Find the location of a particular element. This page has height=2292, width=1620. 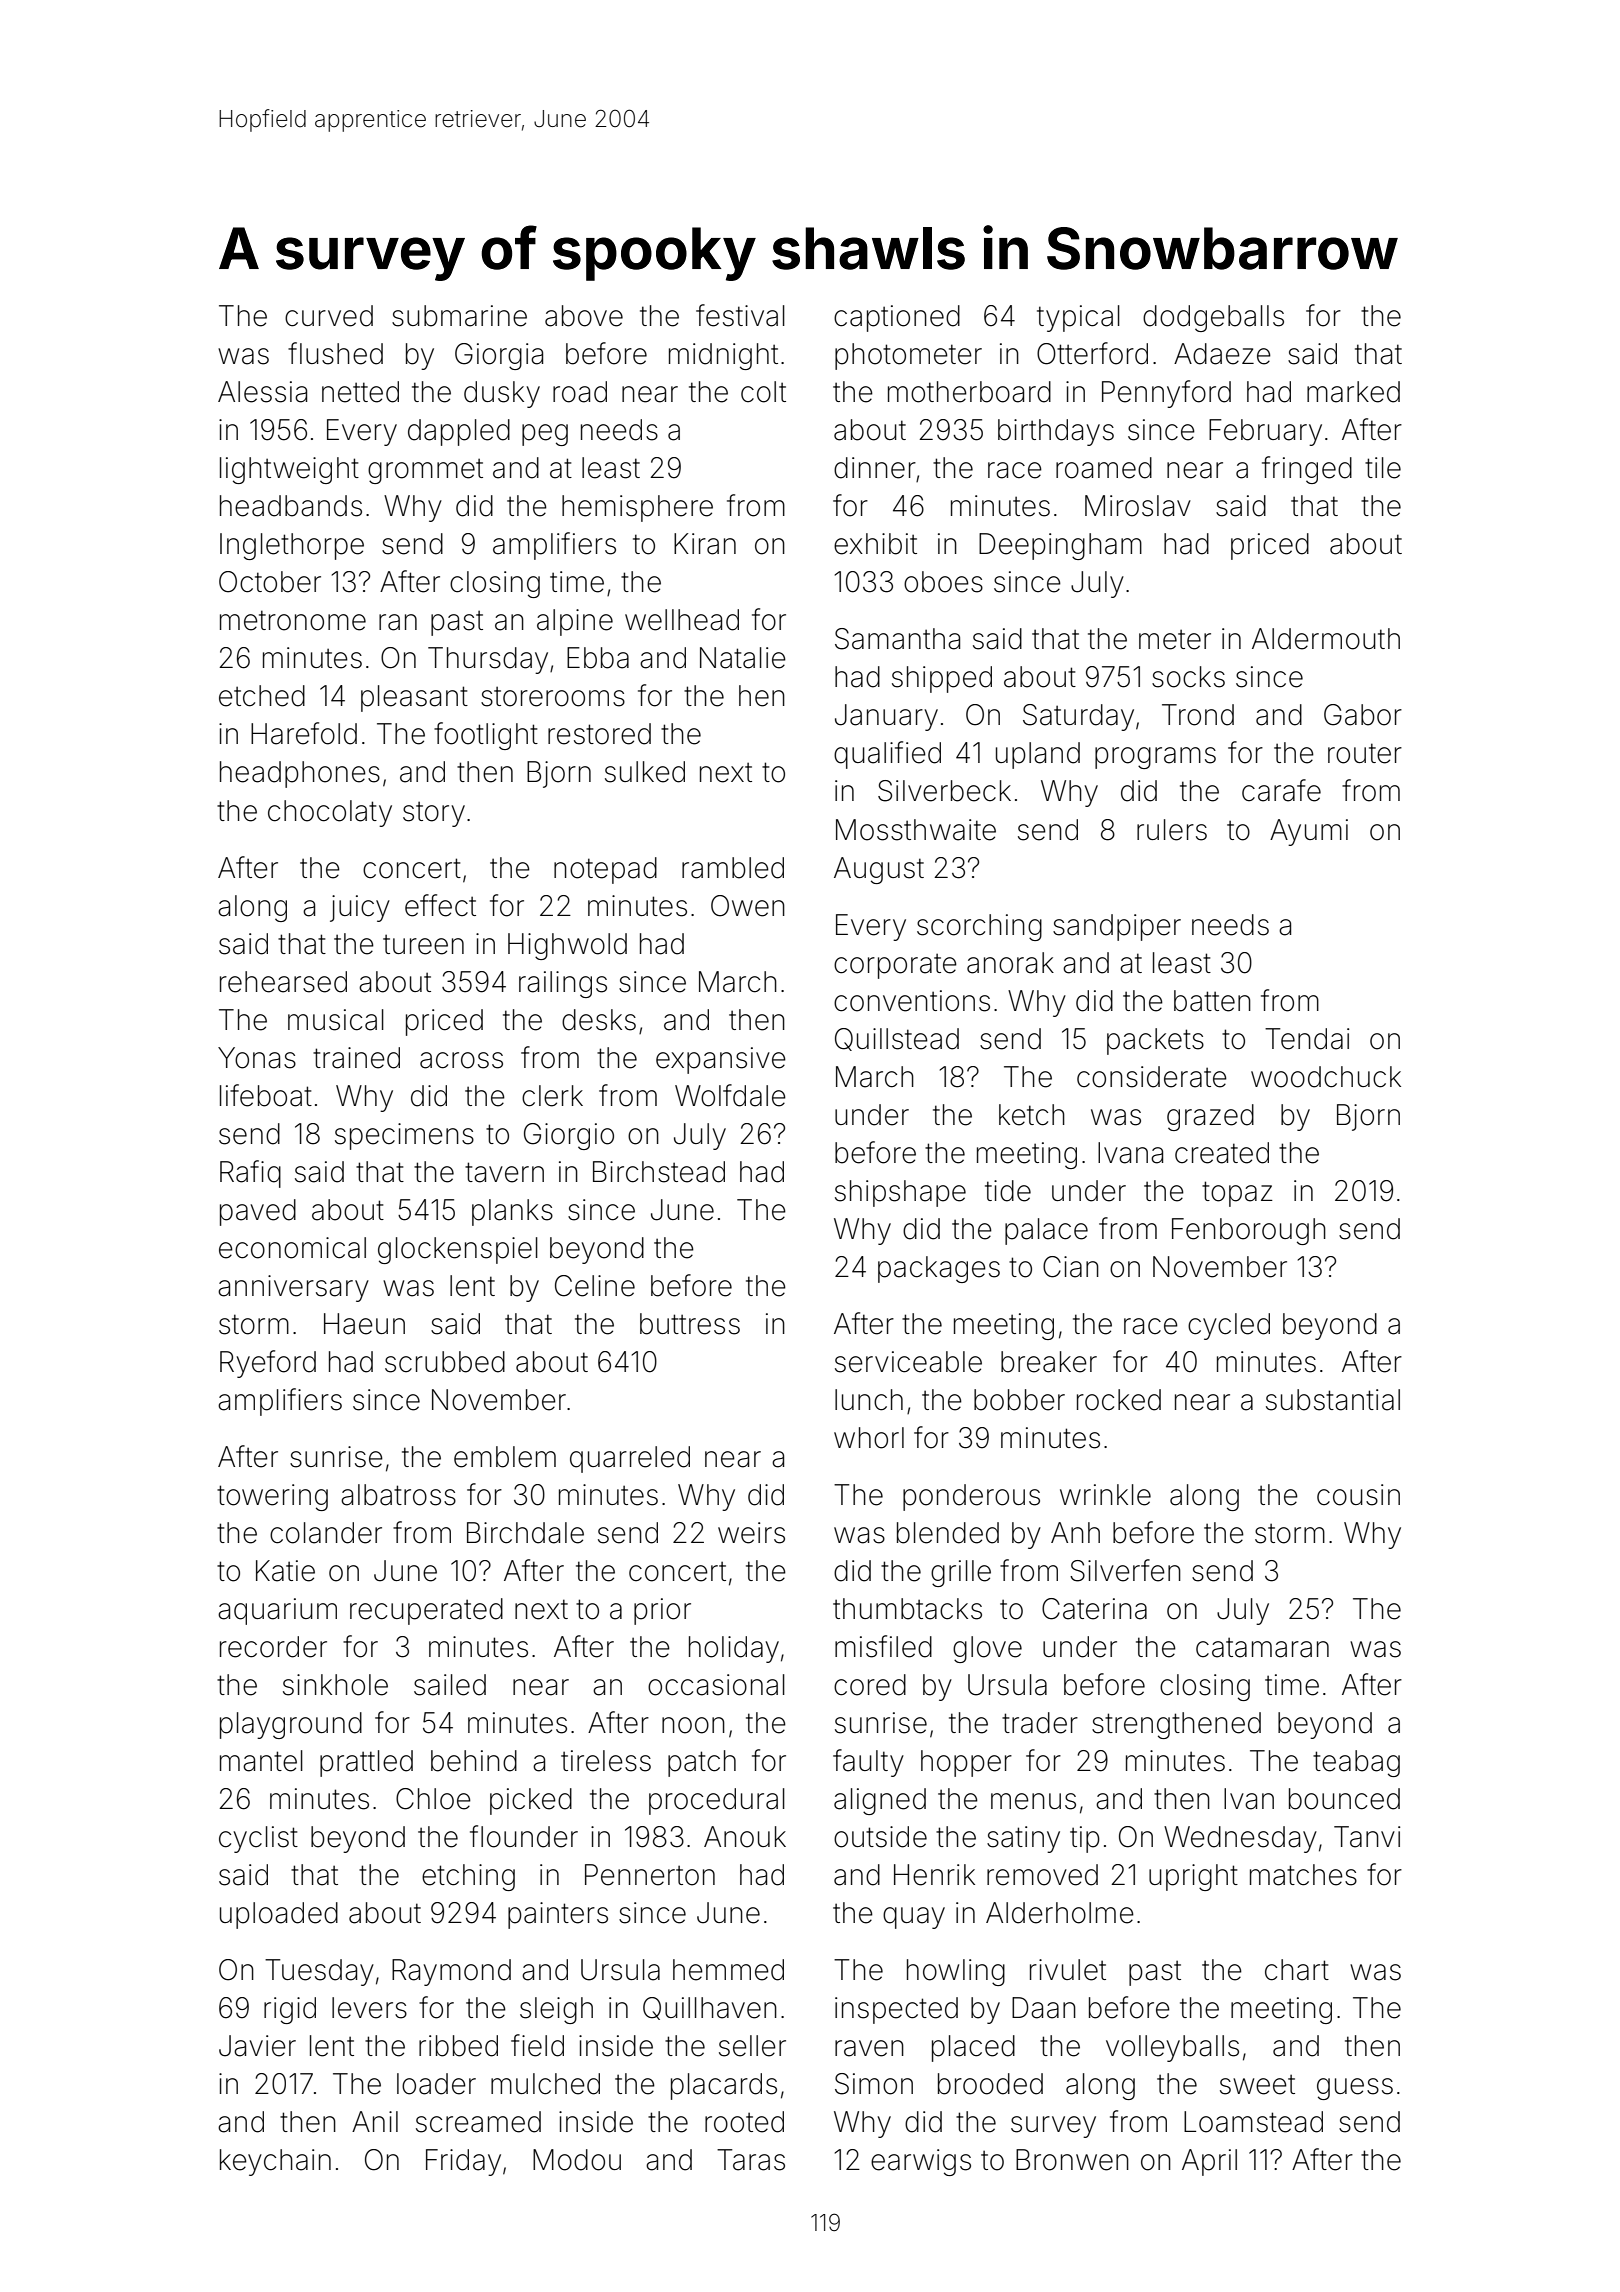

Ryeford is located at coordinates (268, 1364).
